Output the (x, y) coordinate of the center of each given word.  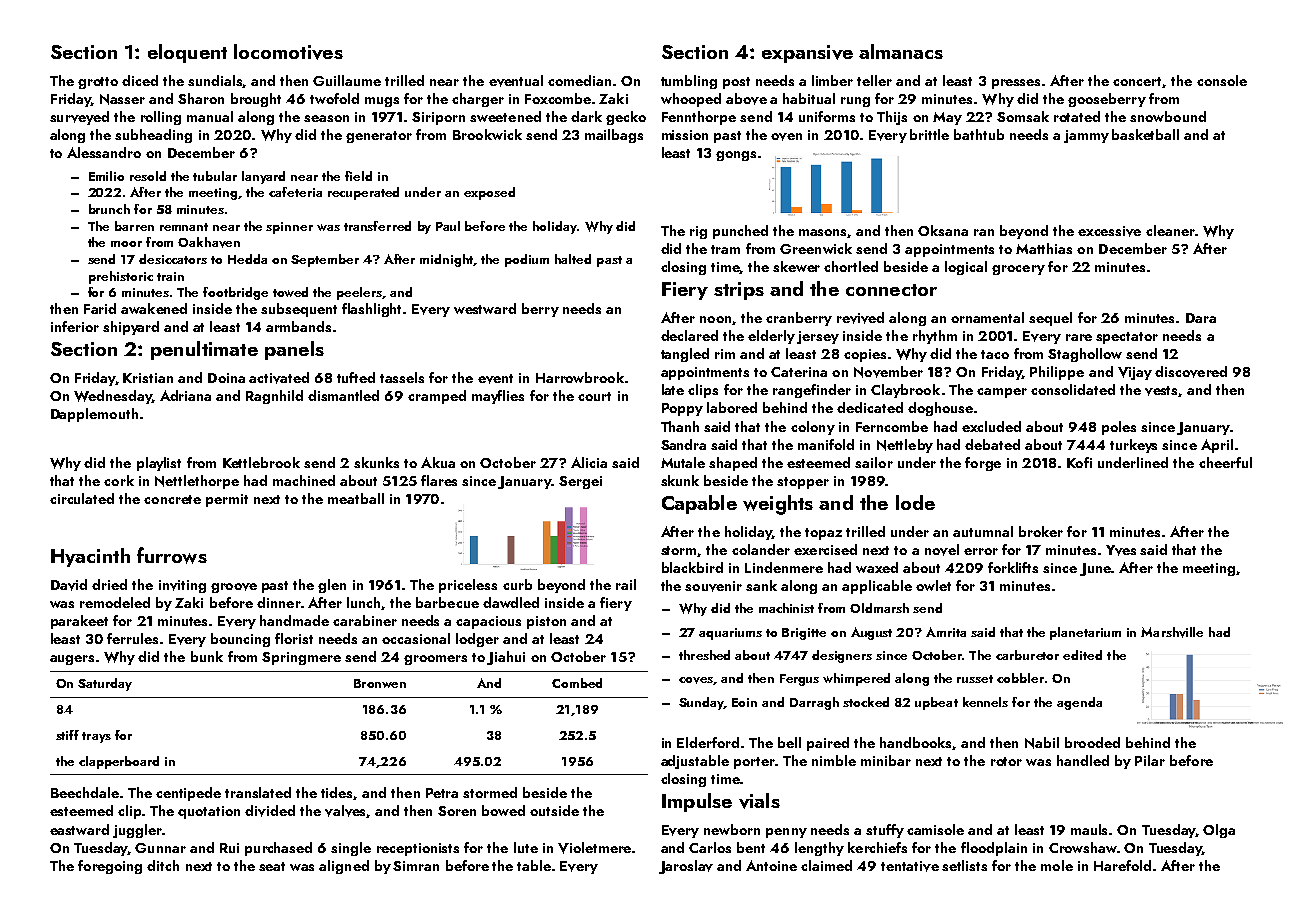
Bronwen (380, 683)
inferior (75, 326)
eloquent (187, 53)
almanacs (901, 51)
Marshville (1172, 632)
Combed (577, 683)
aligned (344, 867)
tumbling (689, 82)
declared (689, 335)
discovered (1191, 372)
